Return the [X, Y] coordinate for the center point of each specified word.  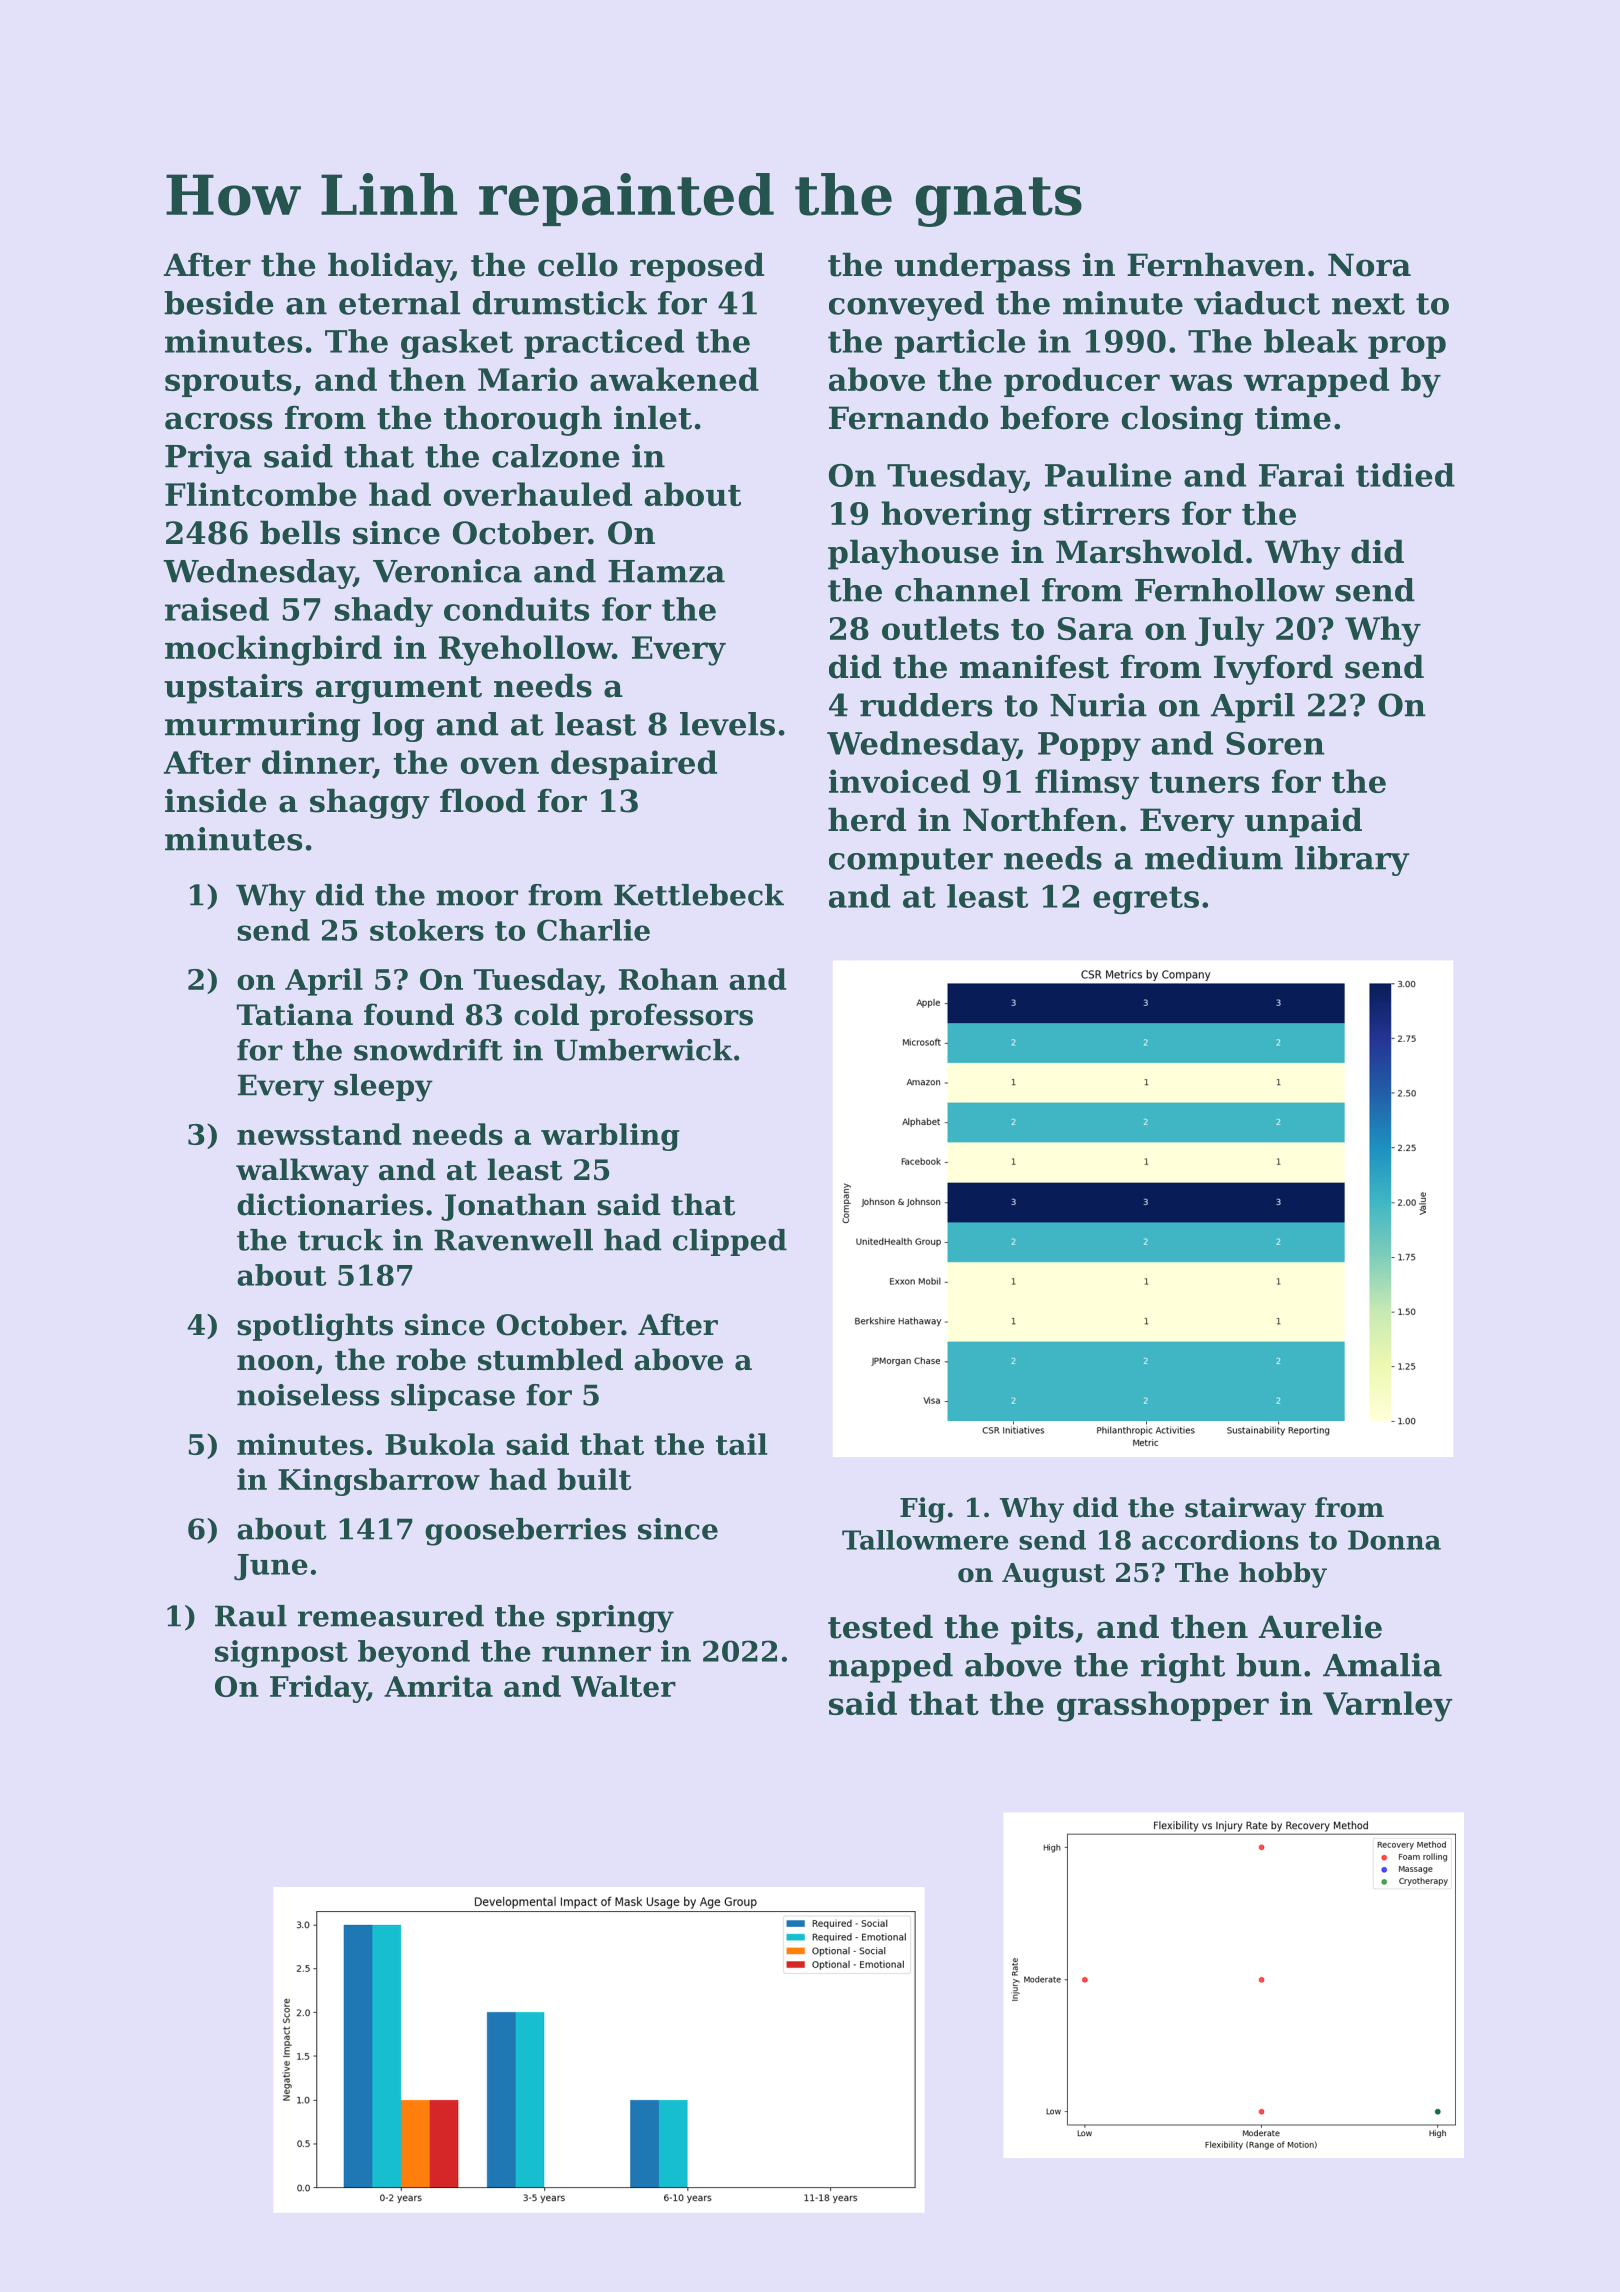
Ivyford [1273, 669]
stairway [1245, 1510]
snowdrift [428, 1050]
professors [671, 1017]
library [1352, 861]
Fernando [908, 417]
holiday [389, 267]
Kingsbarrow [379, 1482]
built [594, 1479]
